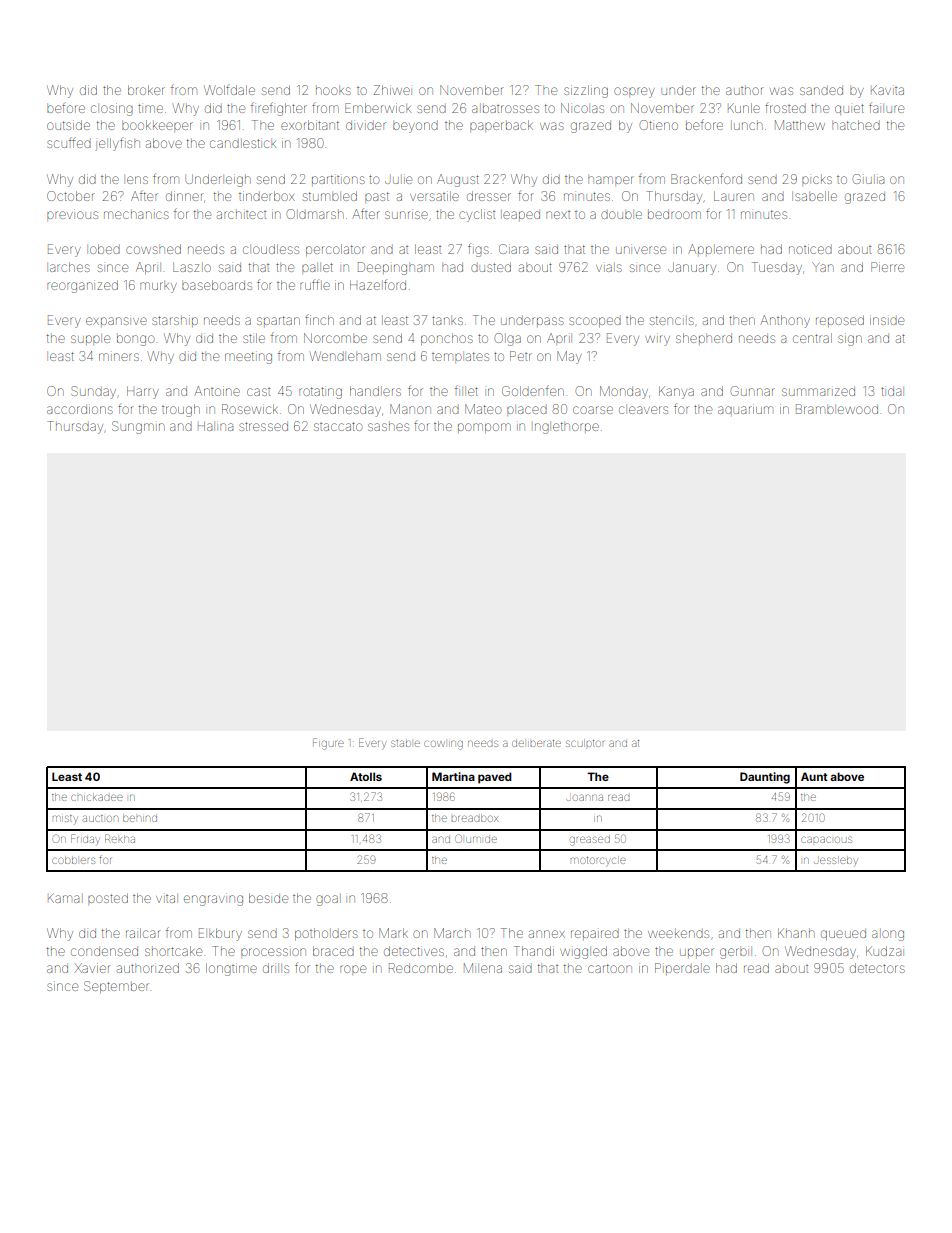  Describe the element at coordinates (837, 409) in the page. I see `Bramblewood` at that location.
